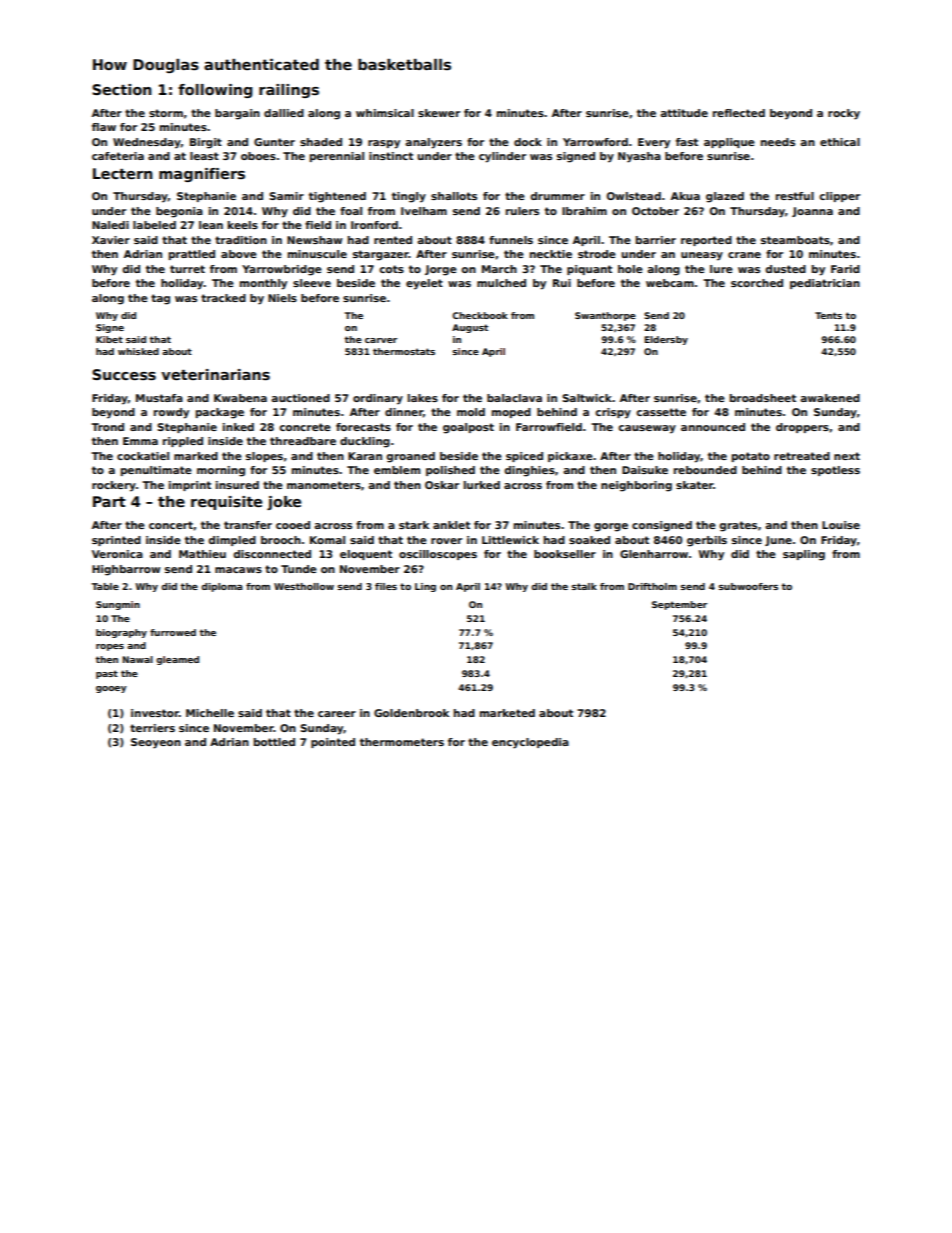 The height and width of the screenshot is (1233, 952). I want to click on thermometers, so click(402, 742).
